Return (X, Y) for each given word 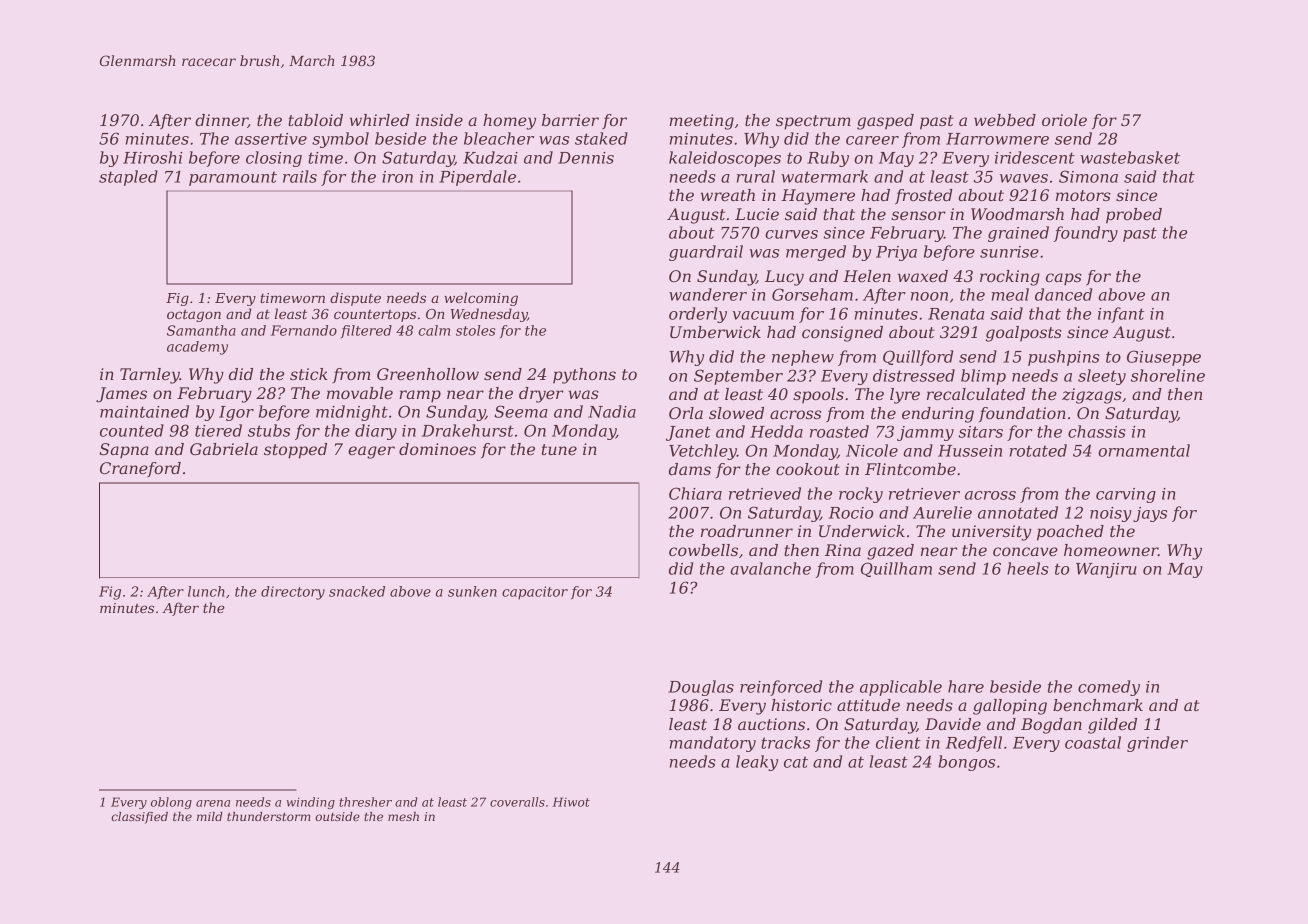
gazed (890, 552)
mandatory (713, 744)
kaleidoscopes (725, 159)
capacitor (535, 593)
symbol (340, 140)
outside (337, 816)
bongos (966, 763)
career (872, 140)
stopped (295, 451)
